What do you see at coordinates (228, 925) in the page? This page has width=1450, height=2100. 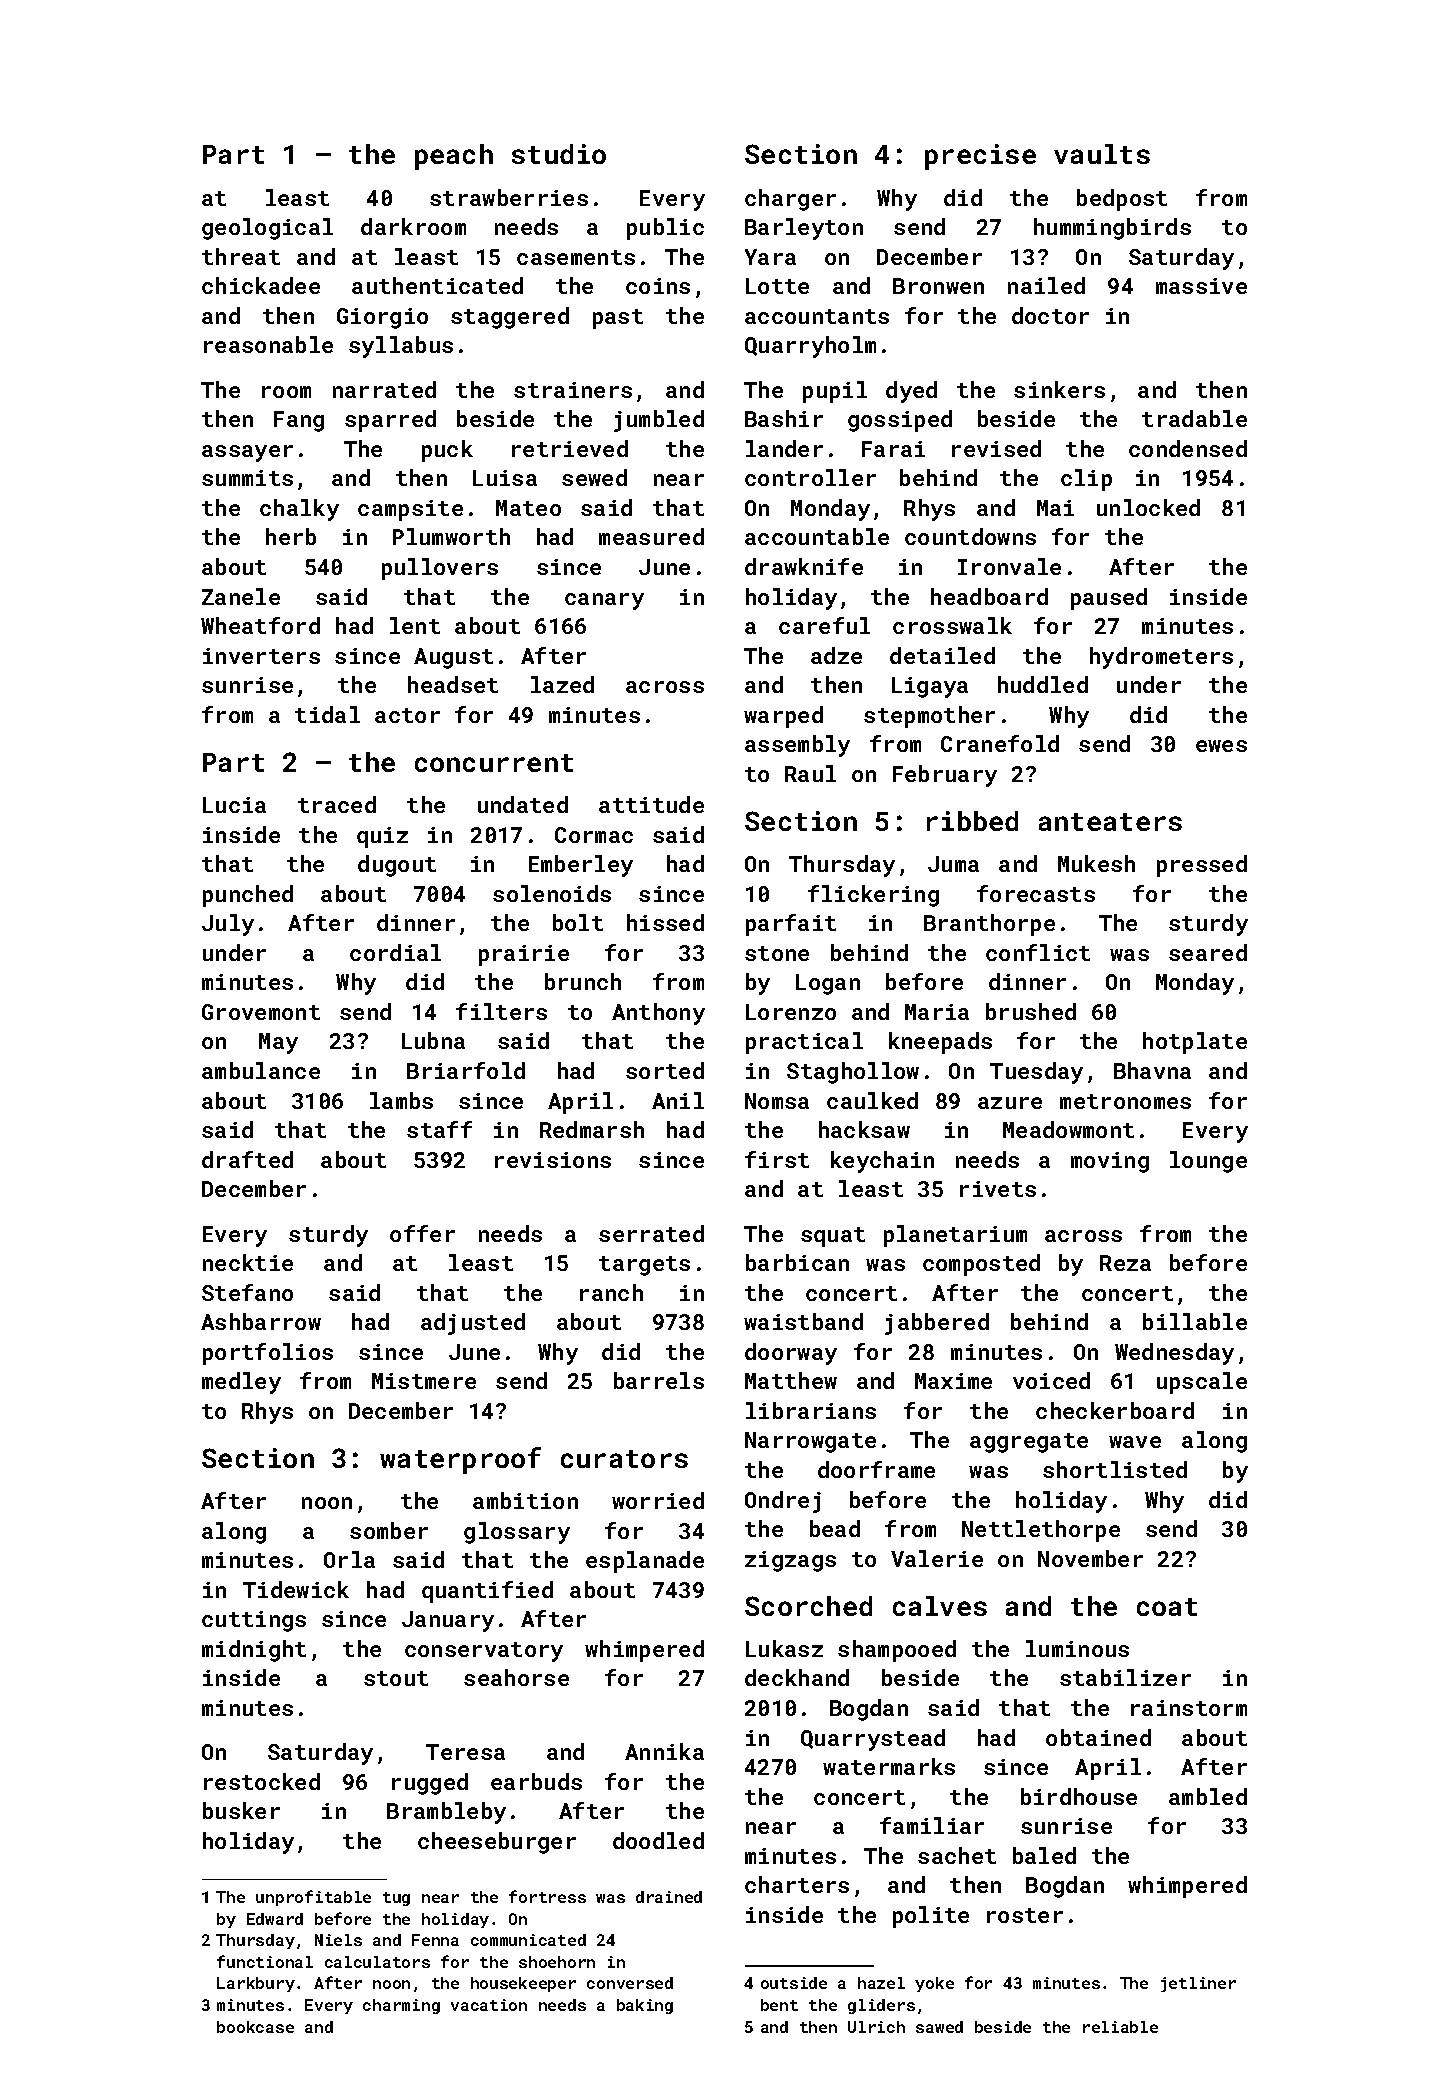 I see `July` at bounding box center [228, 925].
